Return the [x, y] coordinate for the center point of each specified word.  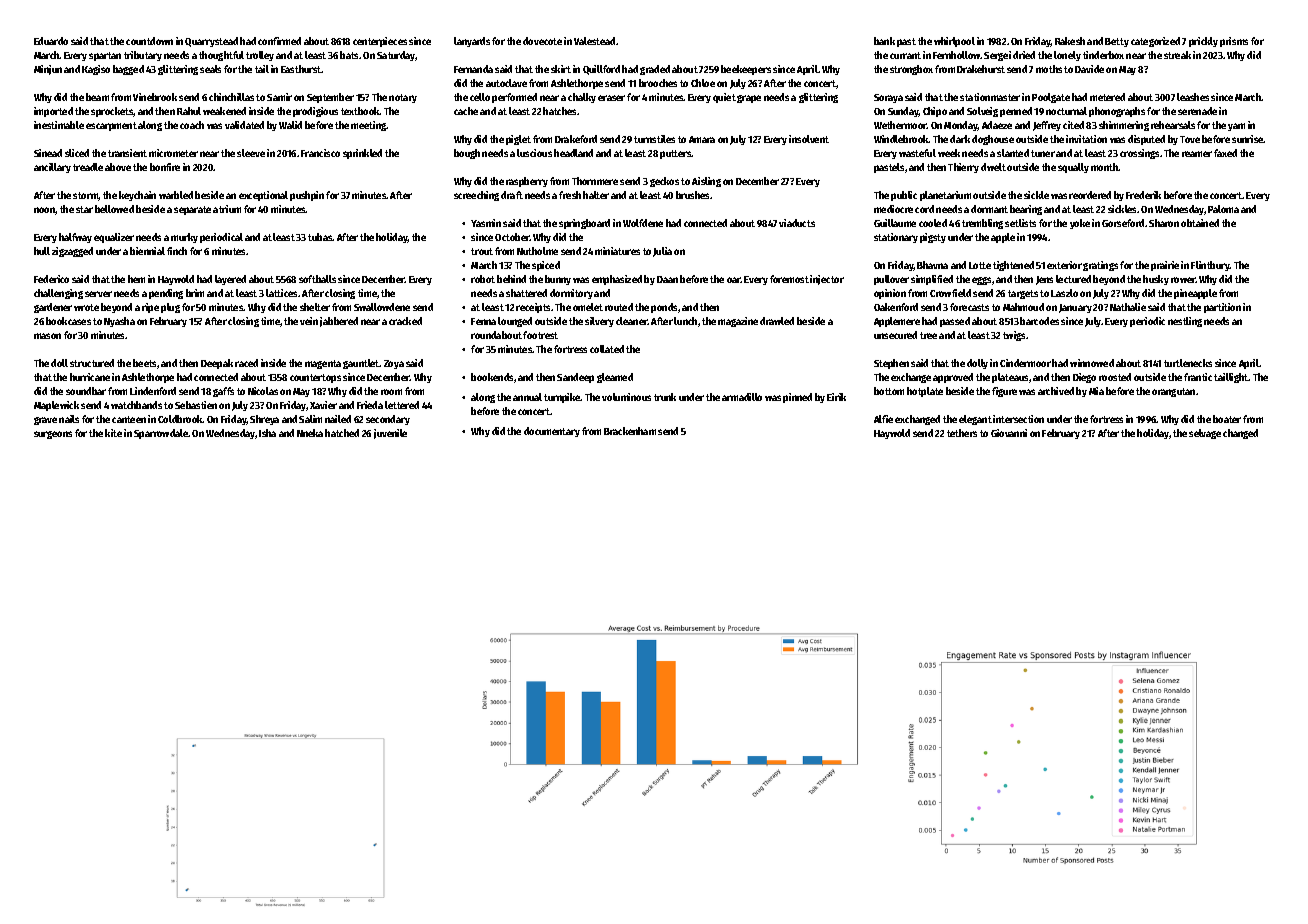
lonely [1067, 56]
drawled [777, 321]
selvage [1205, 434]
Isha [267, 433]
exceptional [263, 196]
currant [905, 55]
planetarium [945, 196]
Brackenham [630, 431]
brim [195, 293]
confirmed [279, 41]
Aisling [706, 182]
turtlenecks [1188, 363]
